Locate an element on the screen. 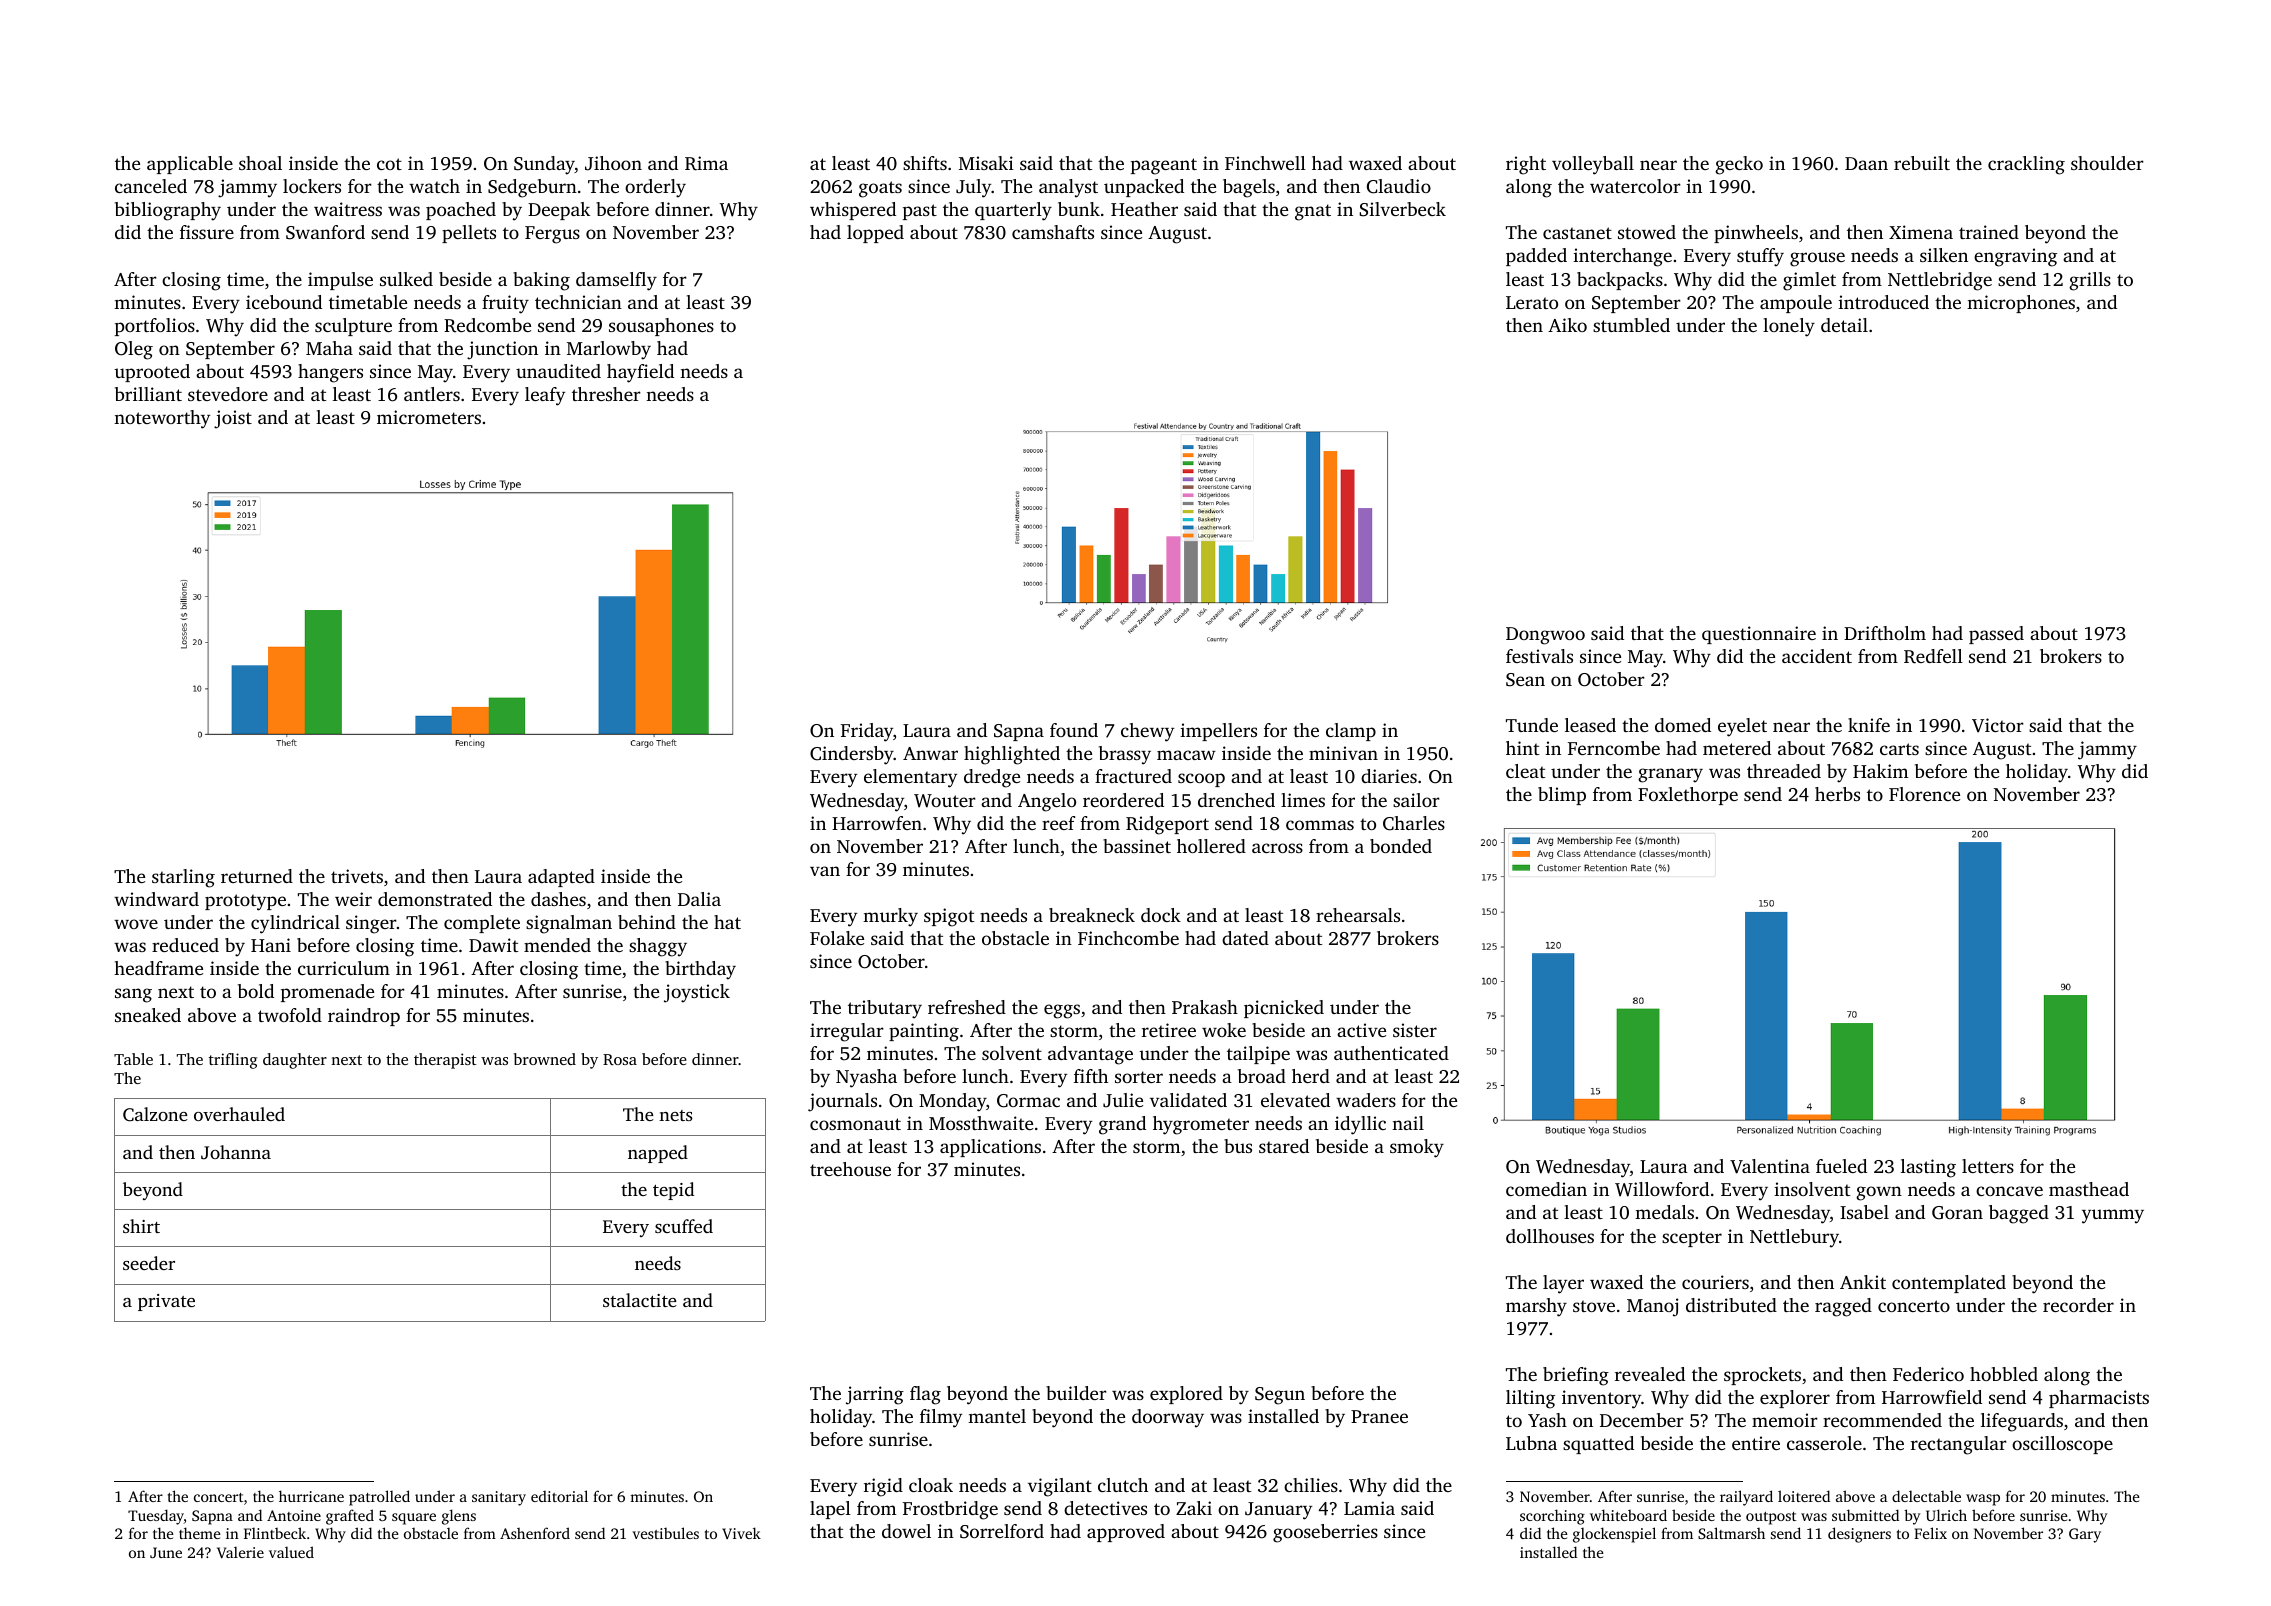  trivets is located at coordinates (357, 876).
